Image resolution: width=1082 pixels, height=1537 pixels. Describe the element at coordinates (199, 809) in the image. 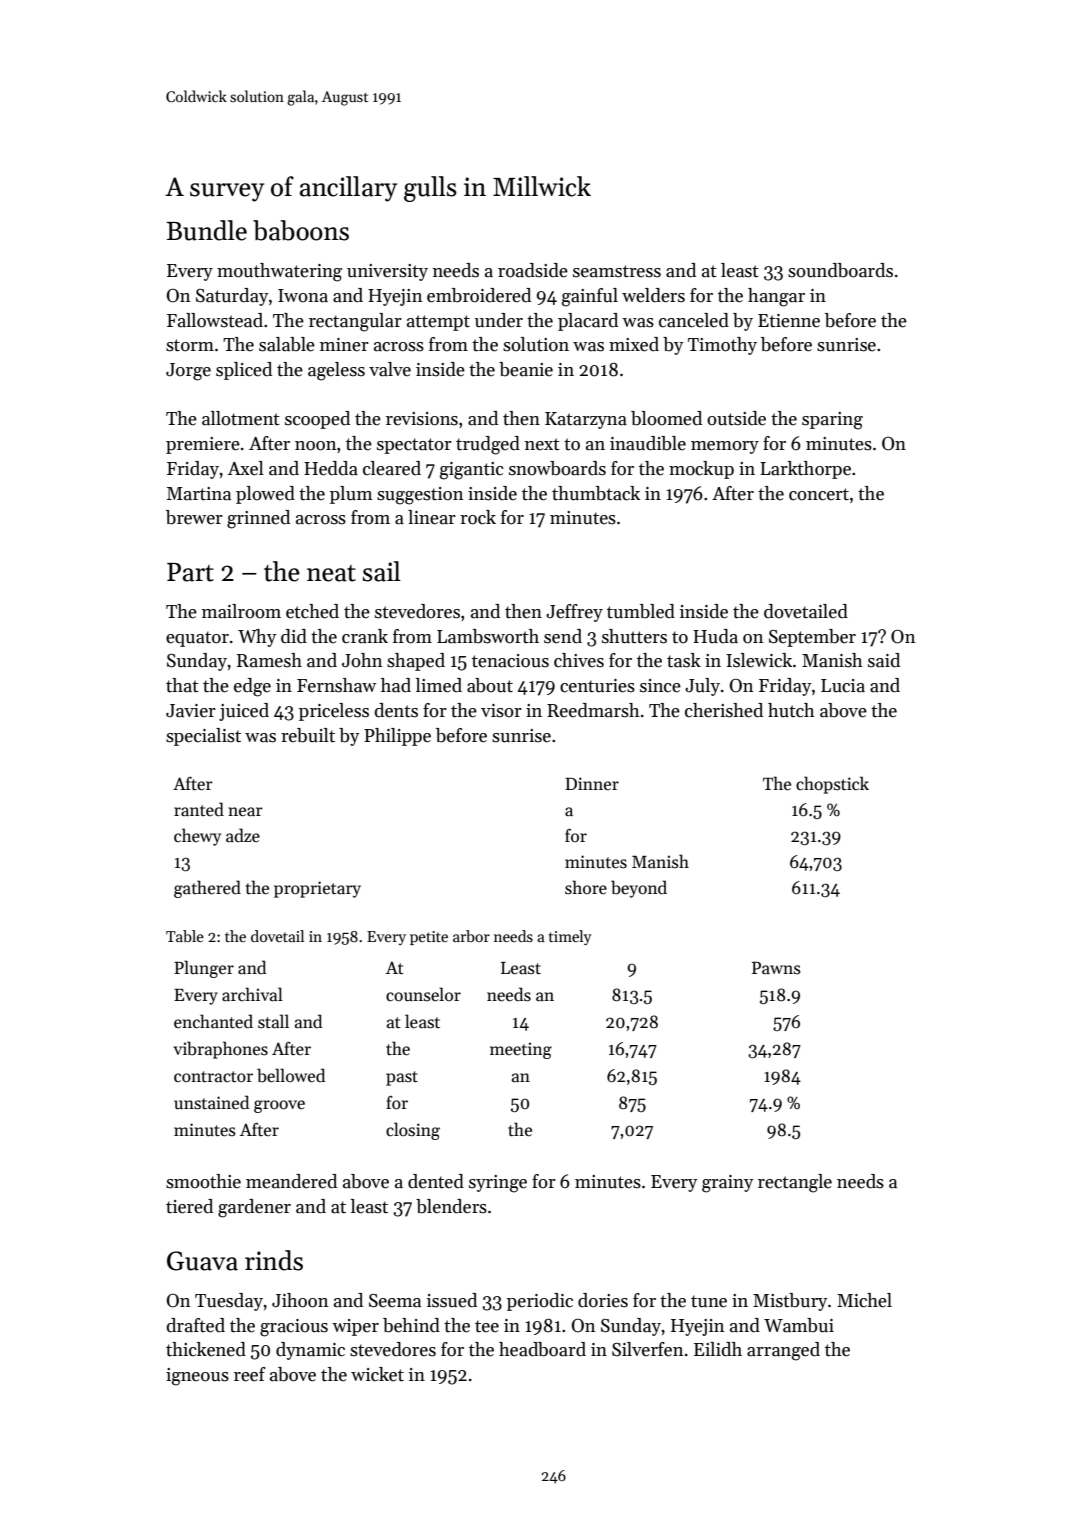

I see `ranted` at that location.
